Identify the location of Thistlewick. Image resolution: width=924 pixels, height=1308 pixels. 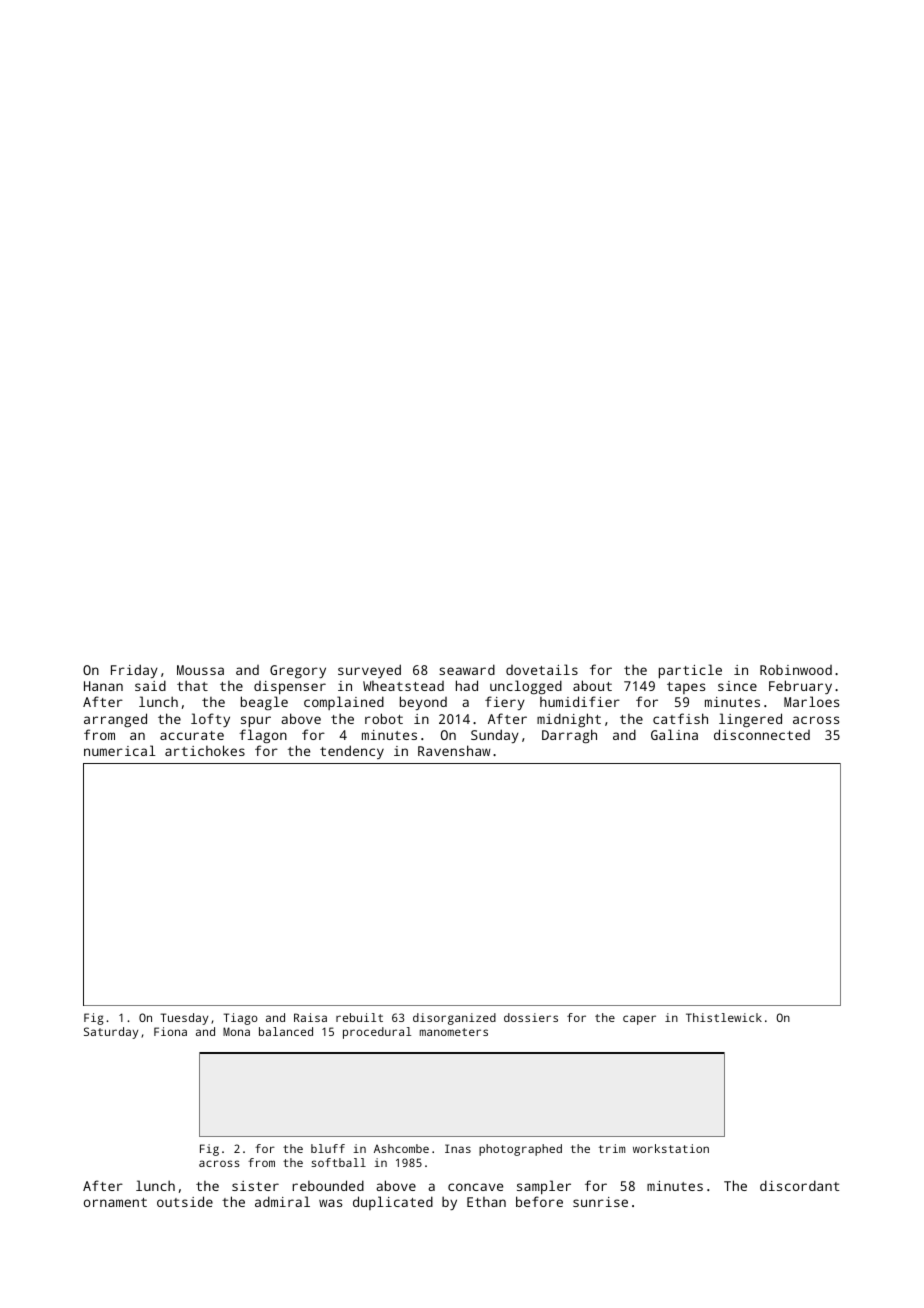
(724, 1017).
